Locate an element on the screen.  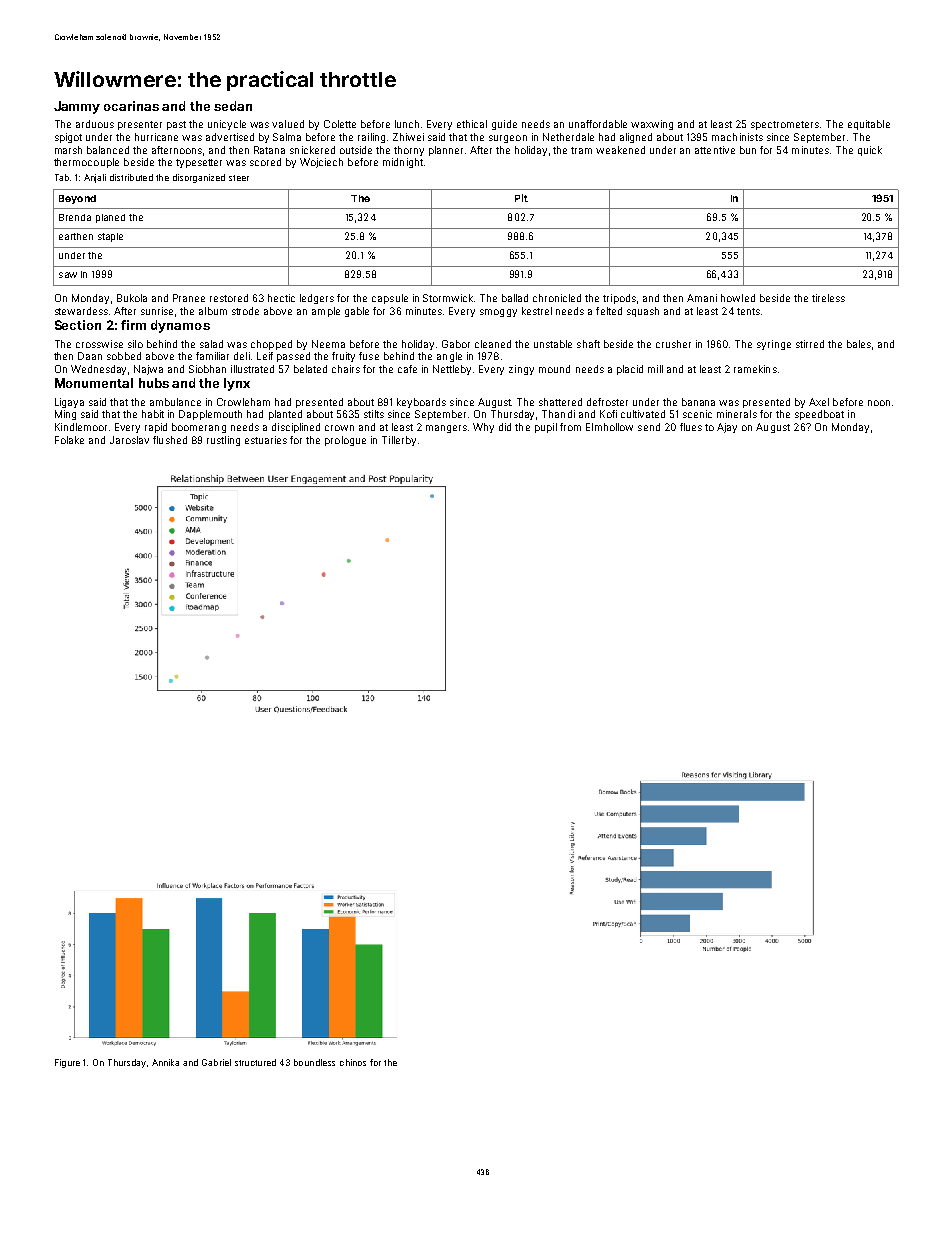
Annika is located at coordinates (165, 1062).
